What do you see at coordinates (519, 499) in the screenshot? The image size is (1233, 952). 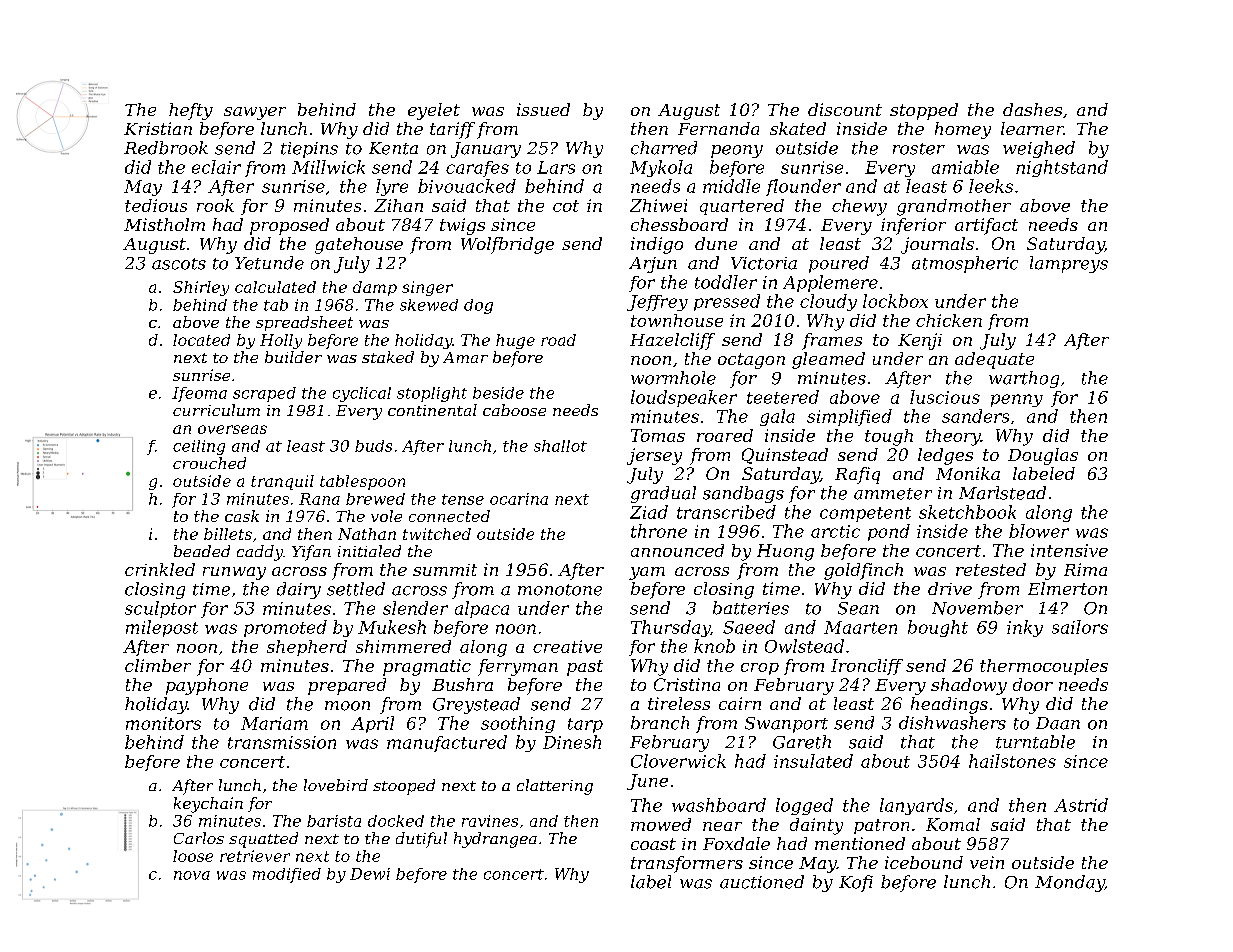 I see `ocarina` at bounding box center [519, 499].
